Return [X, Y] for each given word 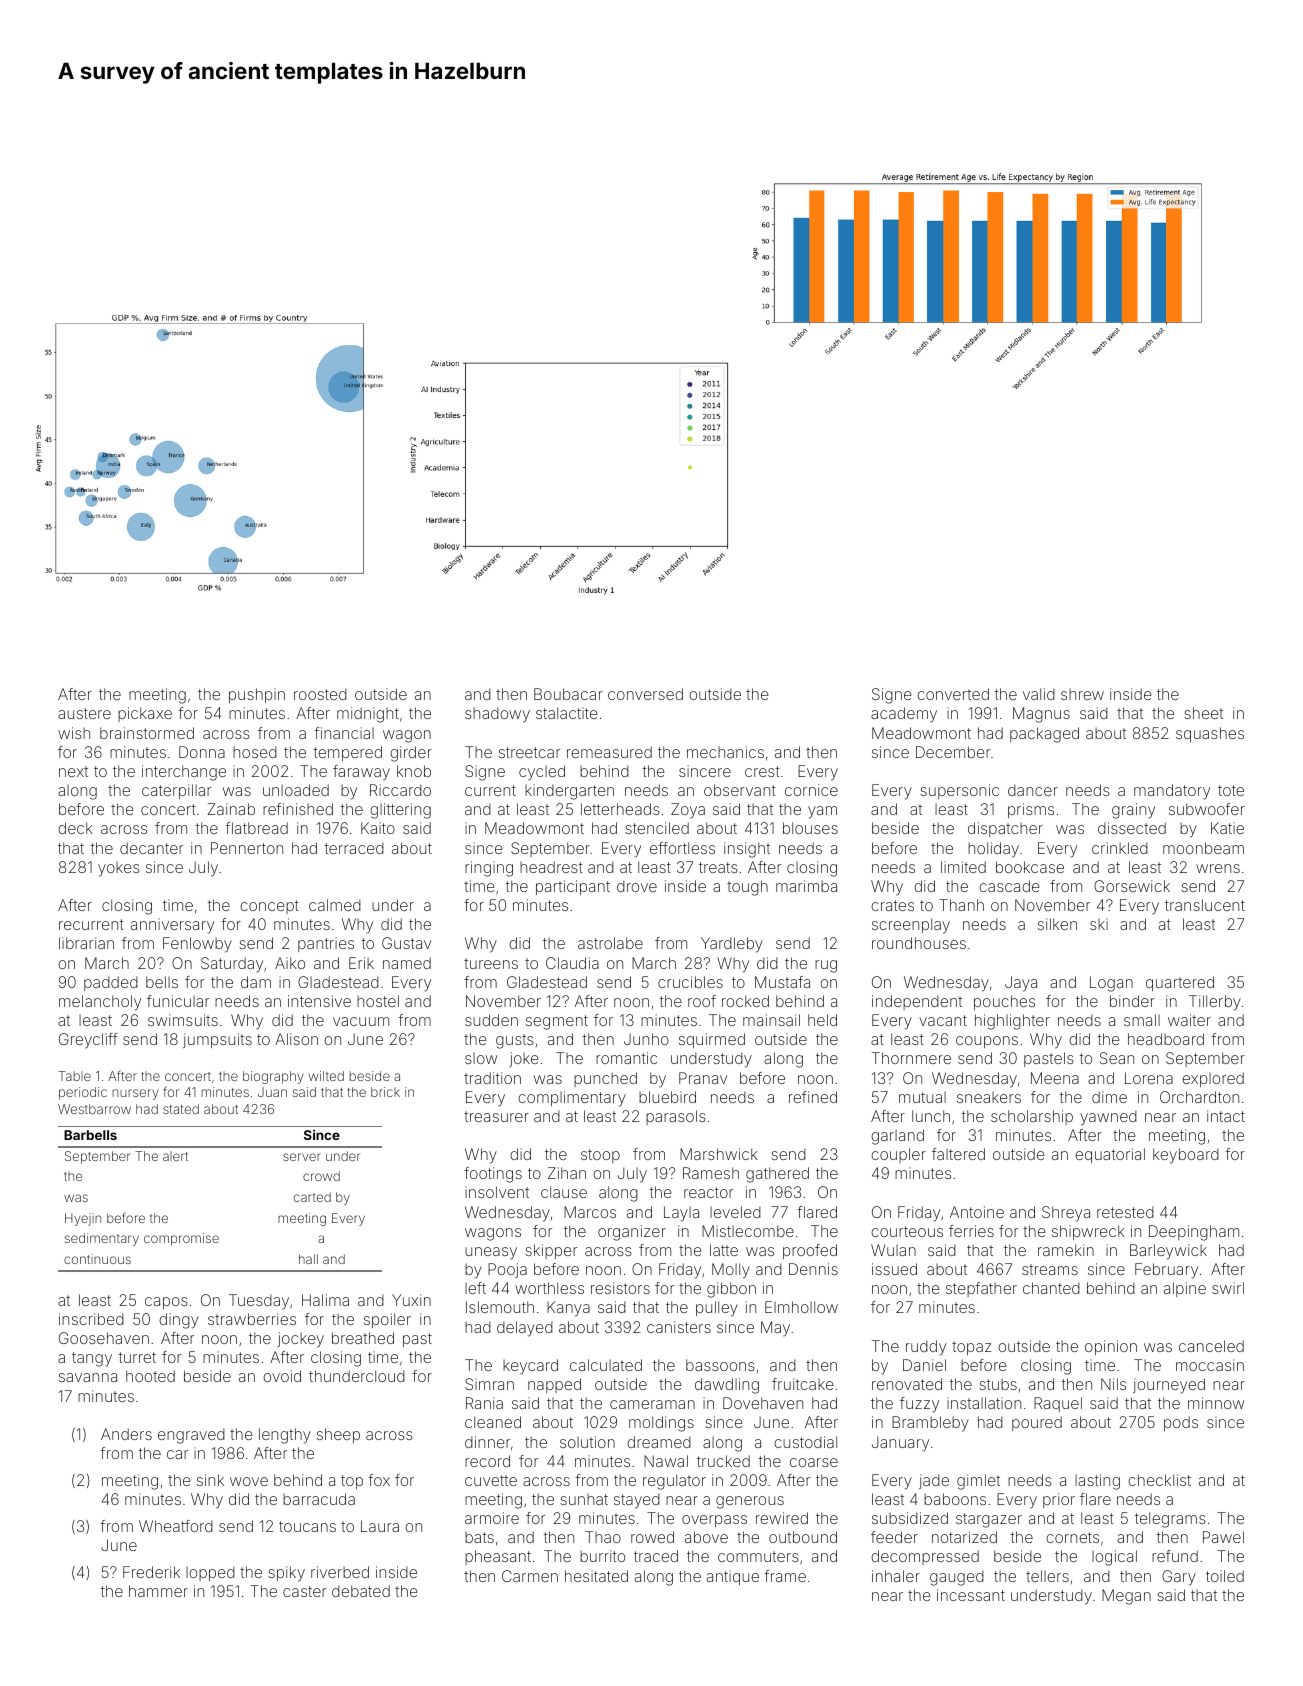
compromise [181, 1239]
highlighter [1012, 1022]
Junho [646, 1039]
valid [1039, 694]
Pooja [507, 1270]
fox [379, 1480]
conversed [645, 694]
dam [256, 982]
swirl [1228, 1288]
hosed [255, 752]
